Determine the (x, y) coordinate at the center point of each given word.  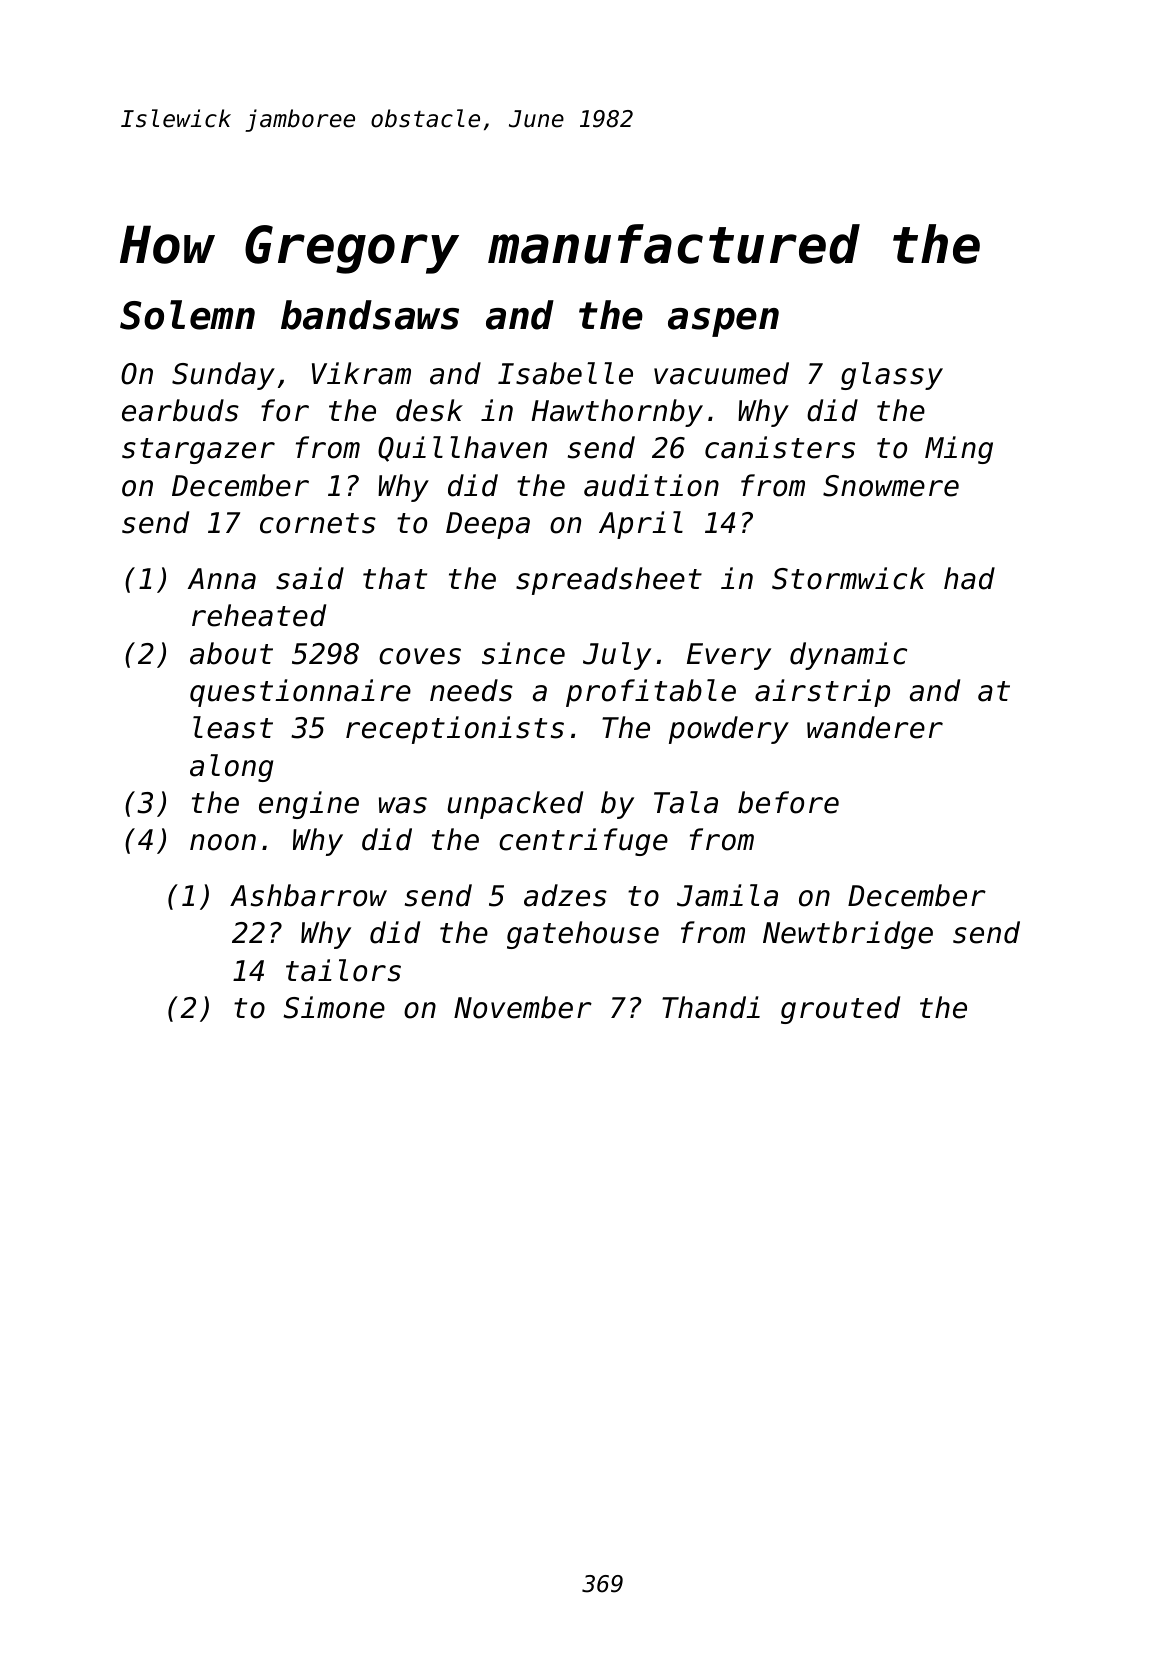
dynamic (848, 656)
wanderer (875, 727)
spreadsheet (609, 581)
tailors (343, 970)
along (231, 768)
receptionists (455, 730)
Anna (222, 579)
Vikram (361, 373)
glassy (892, 376)
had (969, 578)
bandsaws (370, 315)
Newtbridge (848, 935)
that (395, 578)
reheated (259, 615)
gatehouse (583, 935)
